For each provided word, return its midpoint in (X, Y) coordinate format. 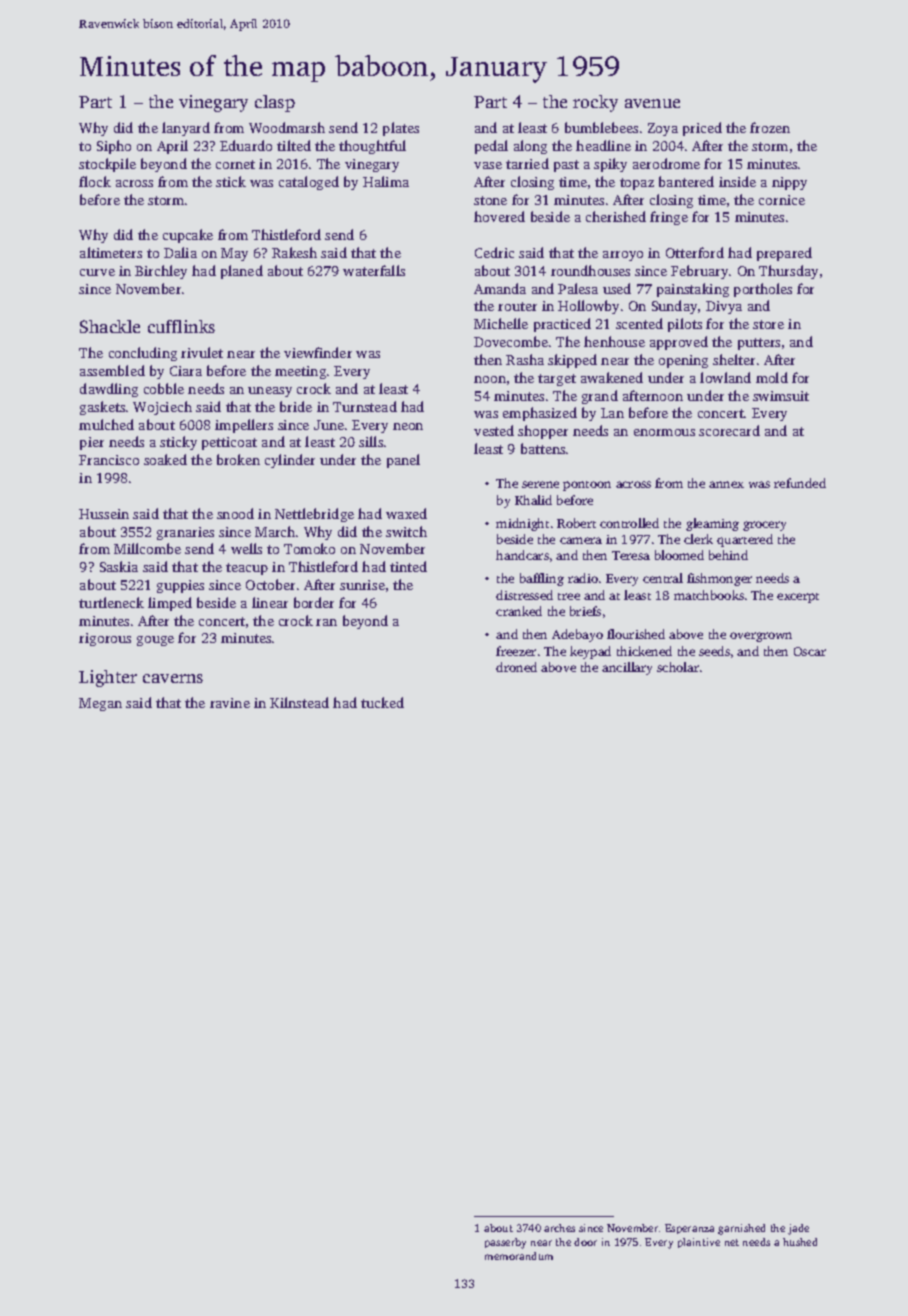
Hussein (104, 514)
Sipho (114, 147)
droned (516, 667)
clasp (275, 103)
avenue (652, 103)
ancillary (627, 668)
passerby (505, 1243)
